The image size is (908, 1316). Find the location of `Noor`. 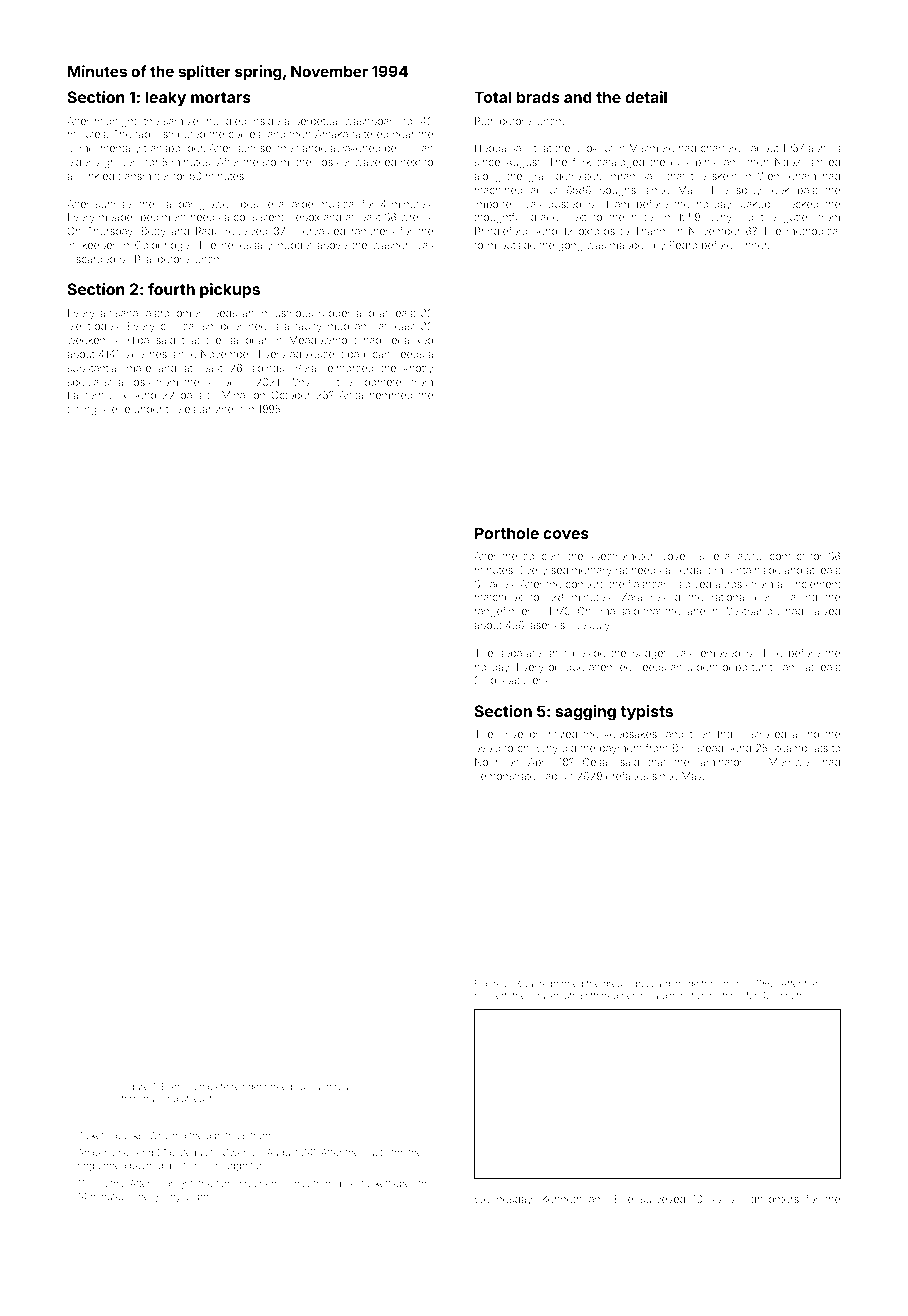

Noor is located at coordinates (486, 762).
